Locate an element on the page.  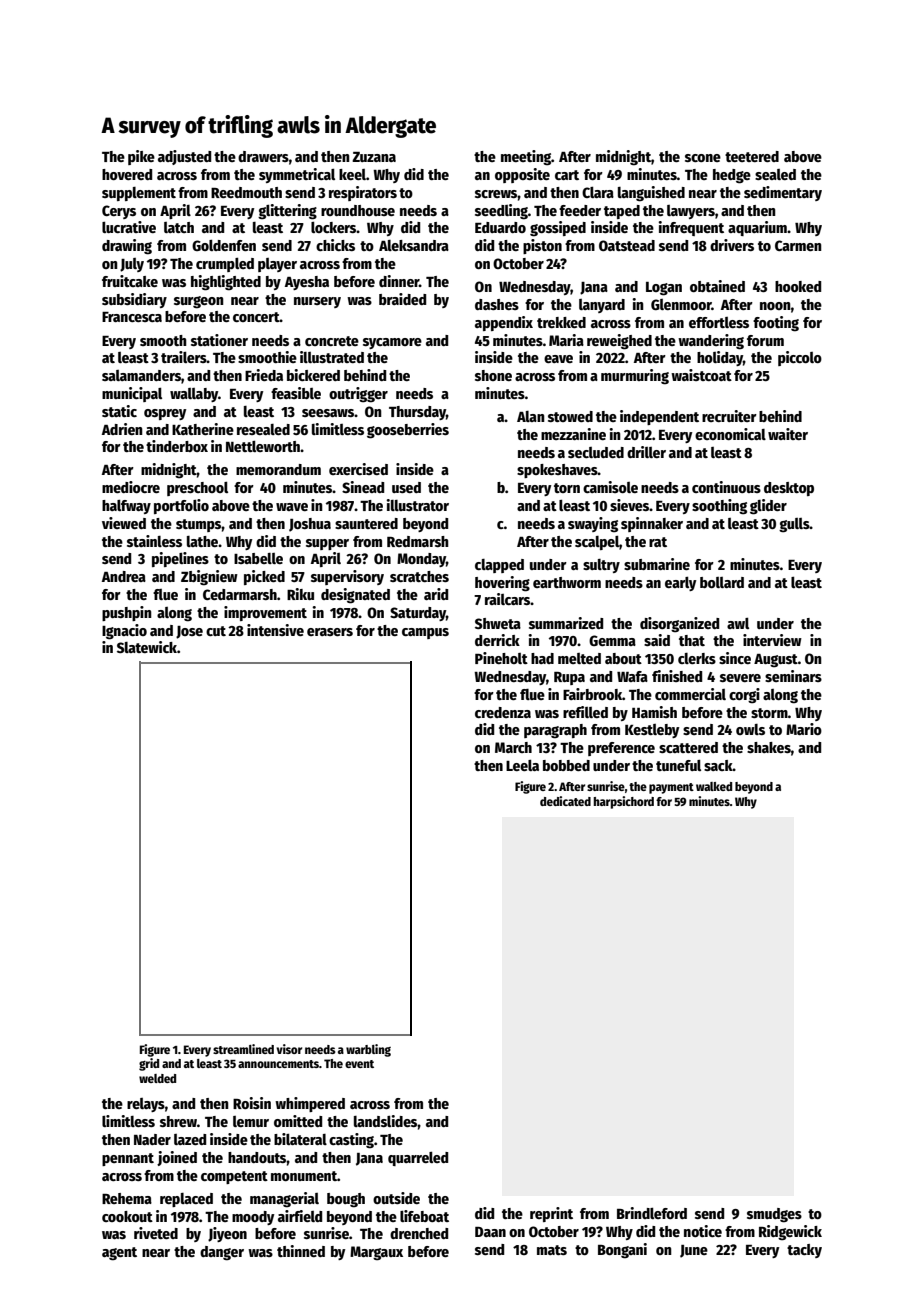
warbling is located at coordinates (368, 1050).
